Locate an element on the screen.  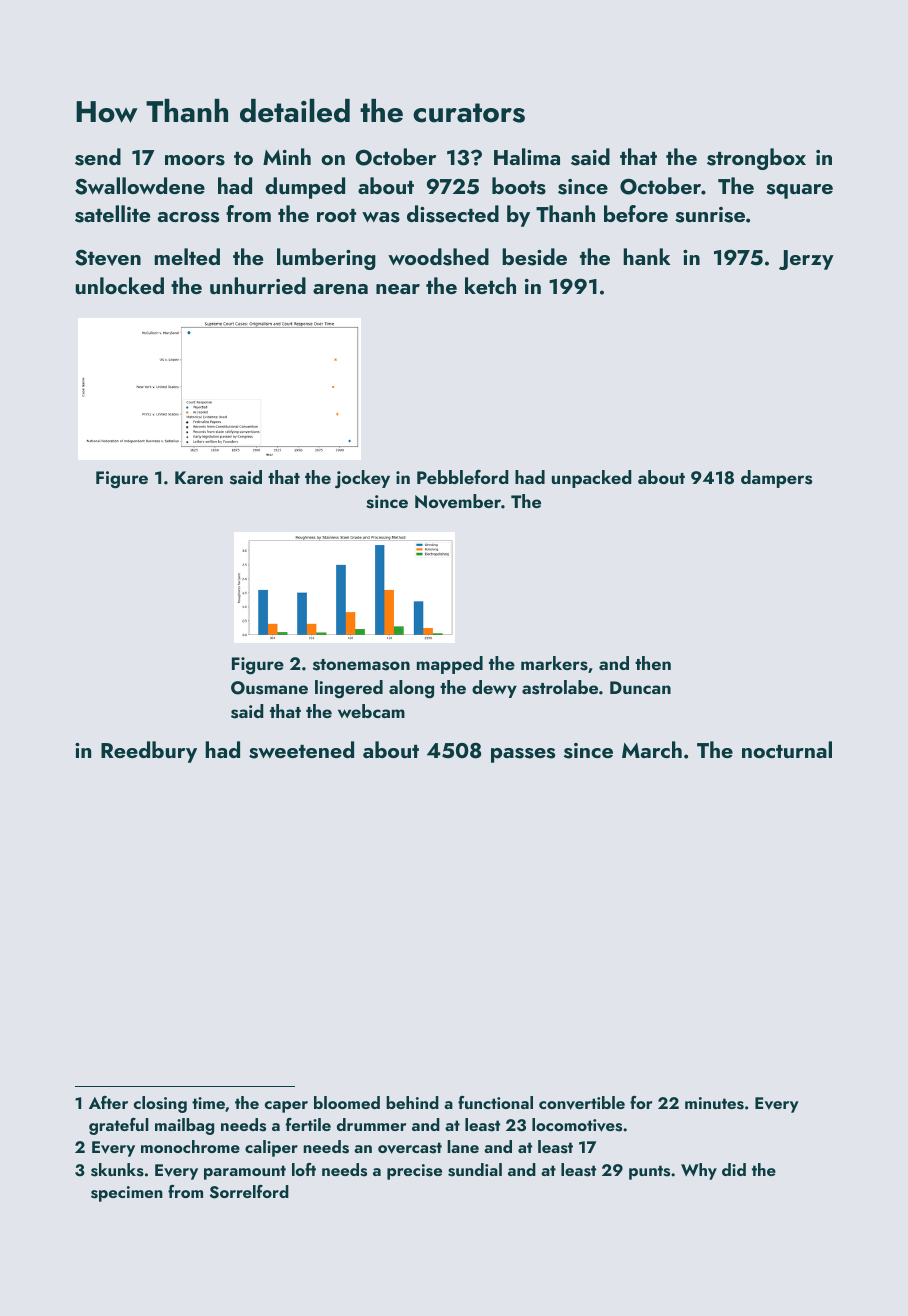
specimen is located at coordinates (127, 1194).
